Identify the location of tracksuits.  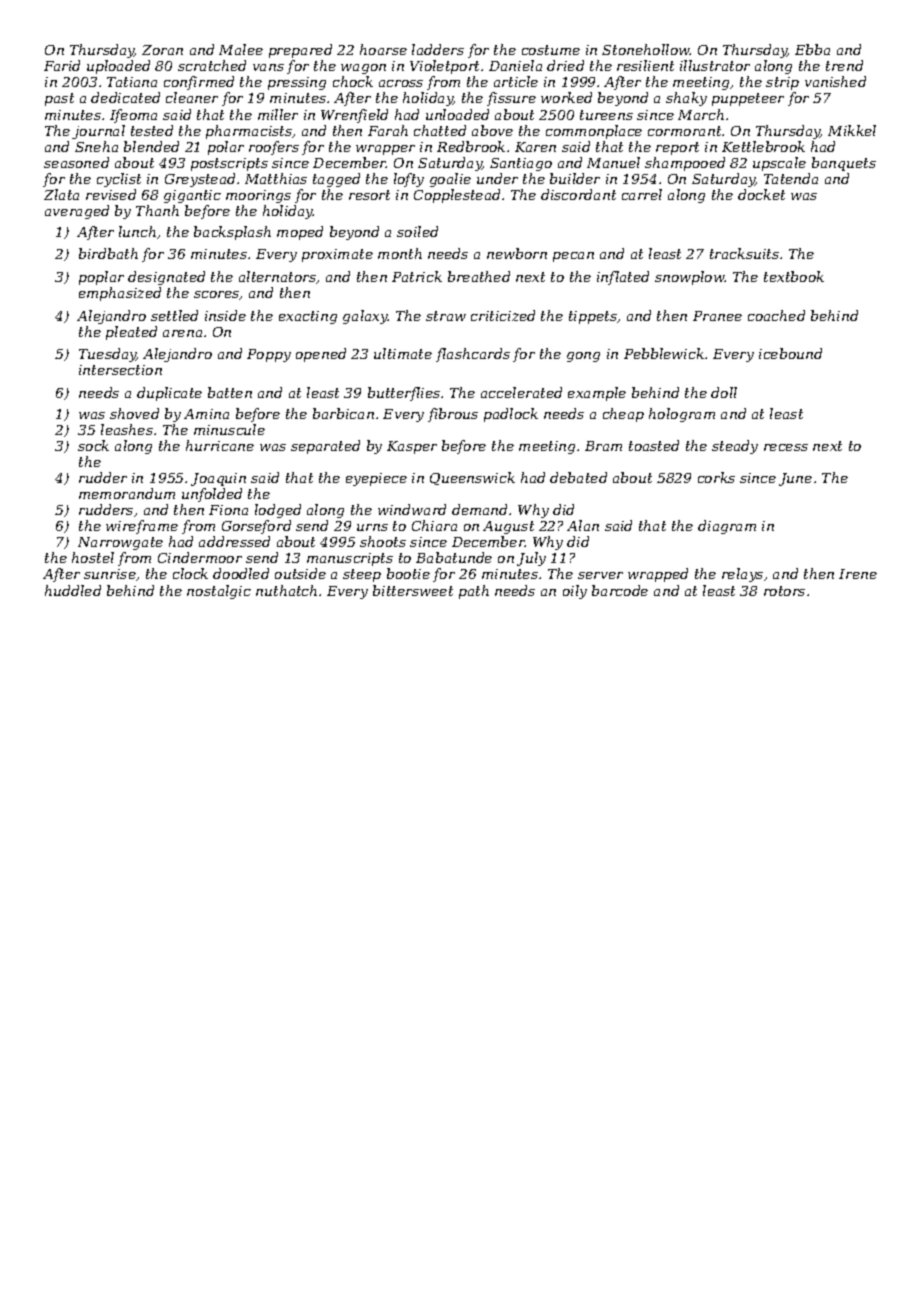
(744, 253).
